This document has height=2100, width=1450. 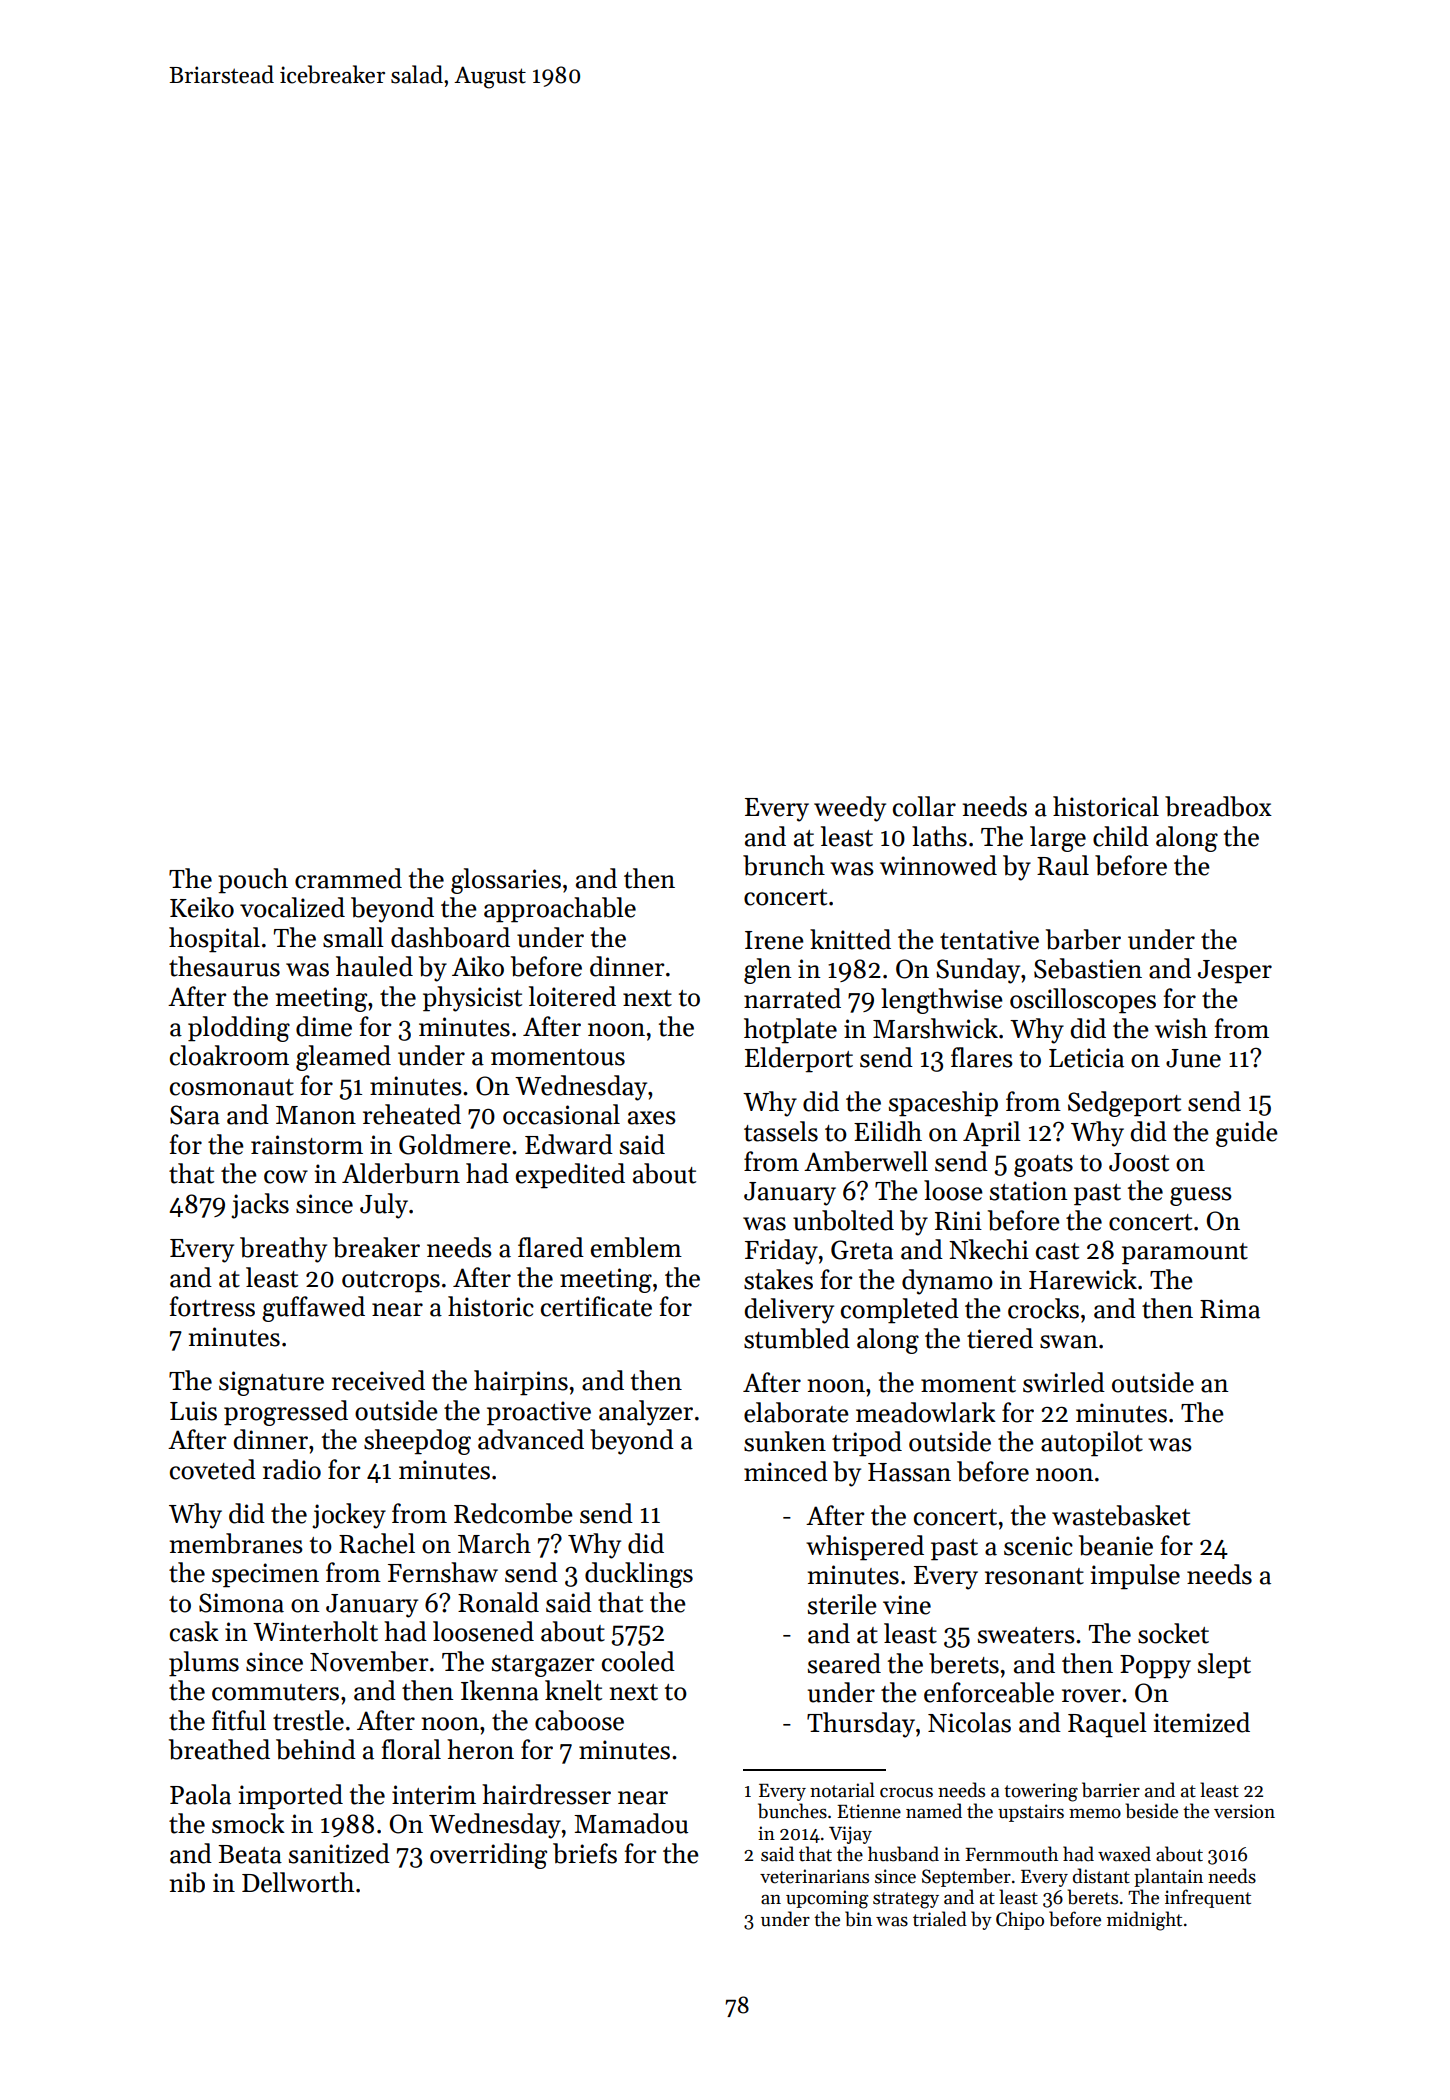 I want to click on sweaters, so click(x=1026, y=1635).
